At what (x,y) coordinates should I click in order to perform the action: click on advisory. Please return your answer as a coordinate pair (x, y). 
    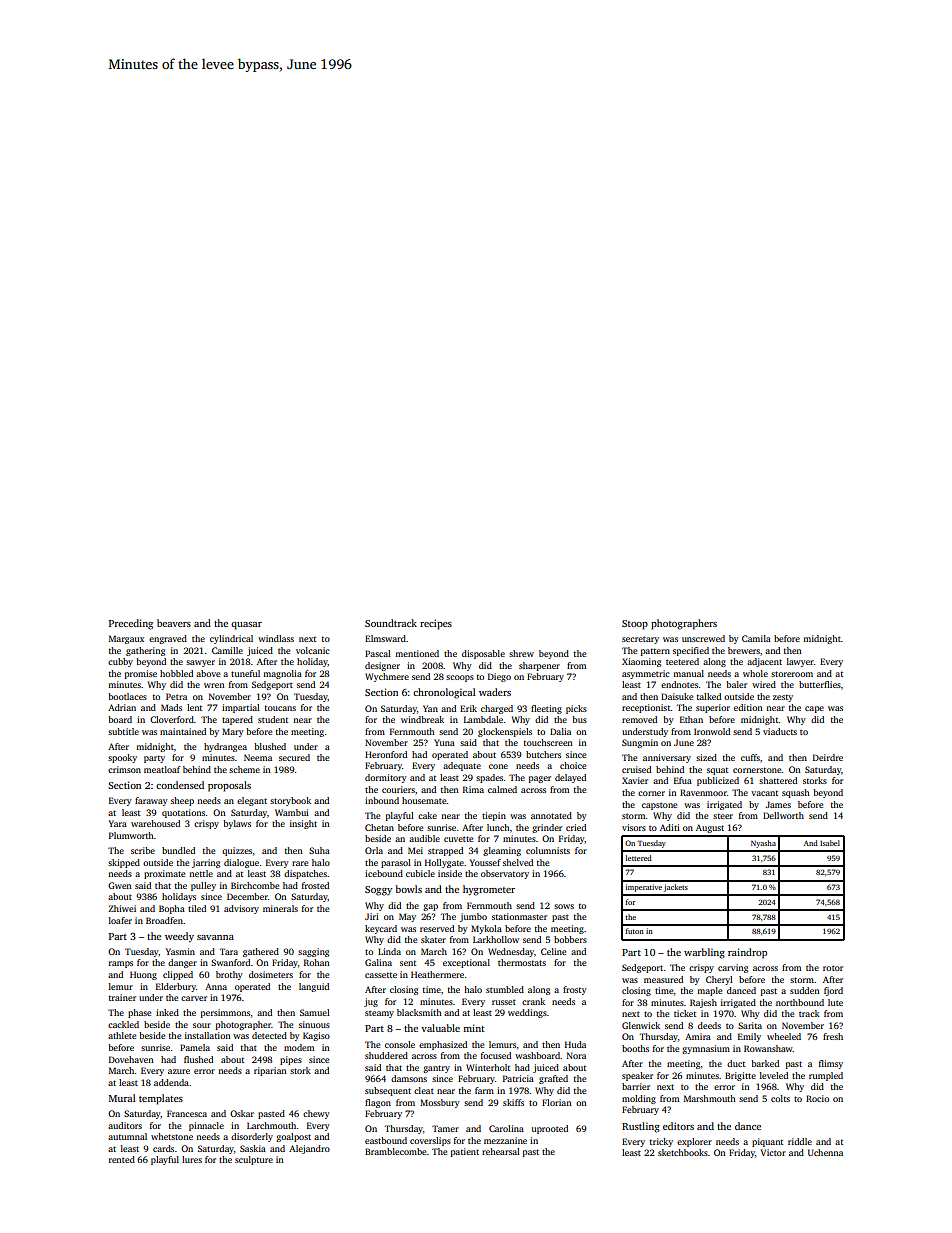
    Looking at the image, I should click on (241, 909).
